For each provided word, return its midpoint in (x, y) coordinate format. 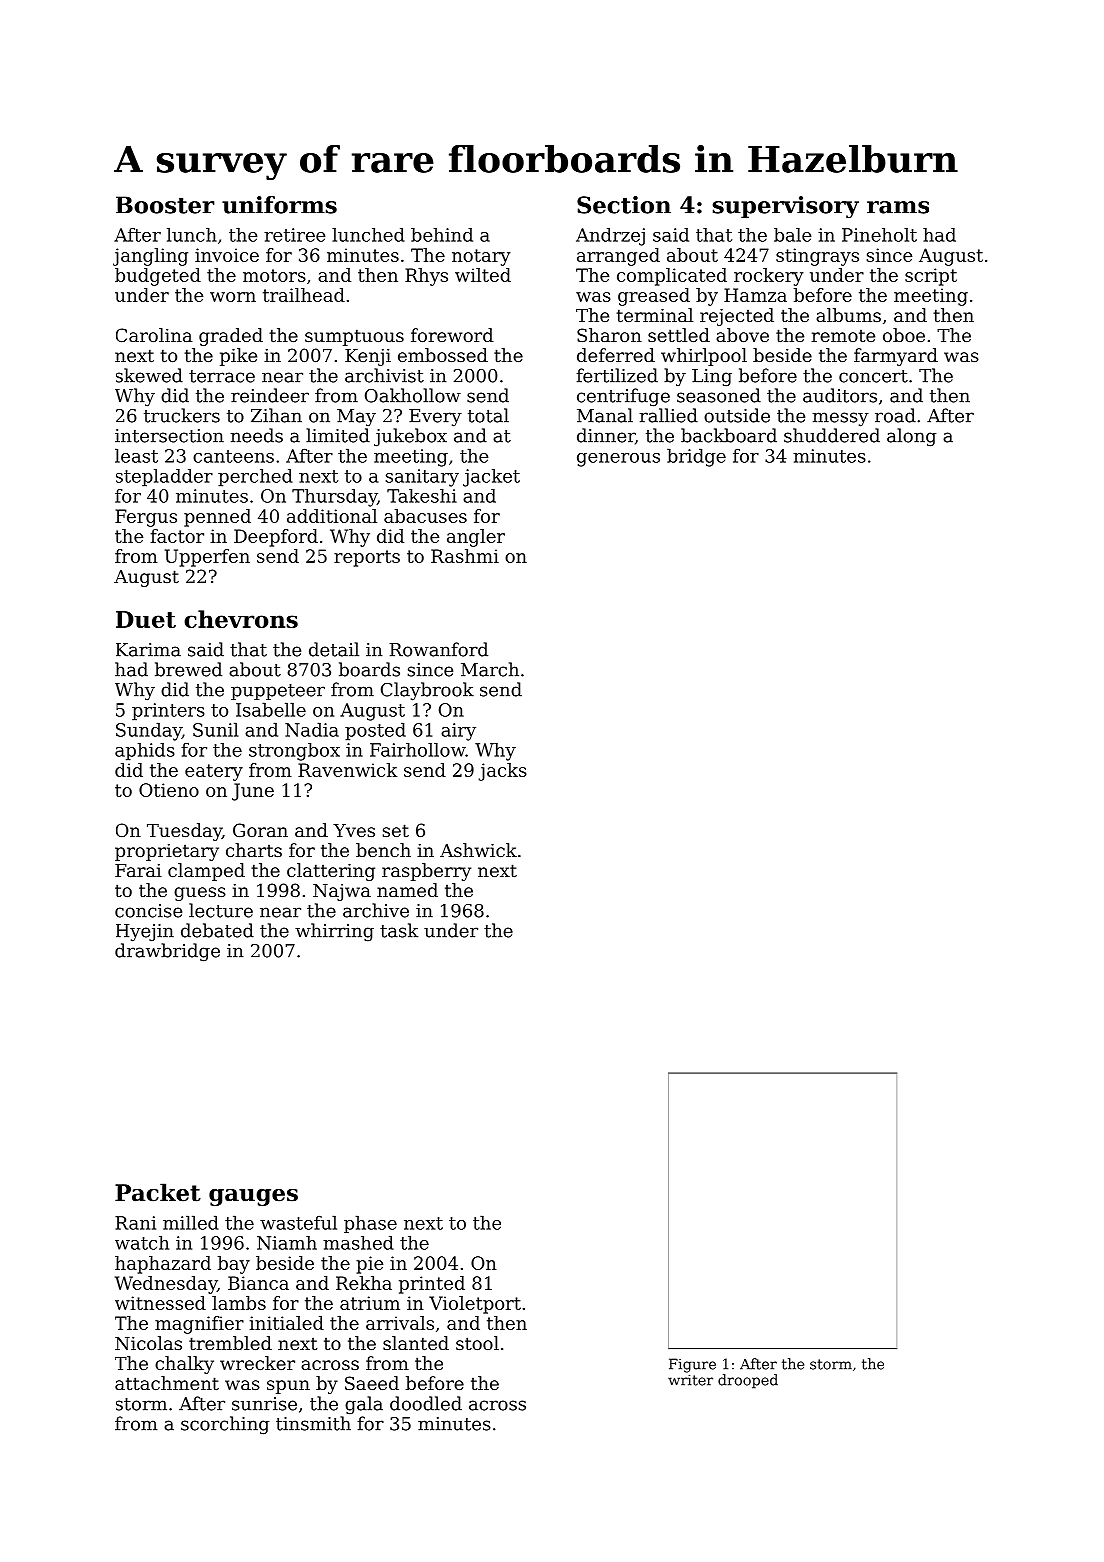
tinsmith (313, 1423)
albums (848, 315)
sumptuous (354, 337)
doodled (426, 1403)
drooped (748, 1381)
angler (476, 538)
